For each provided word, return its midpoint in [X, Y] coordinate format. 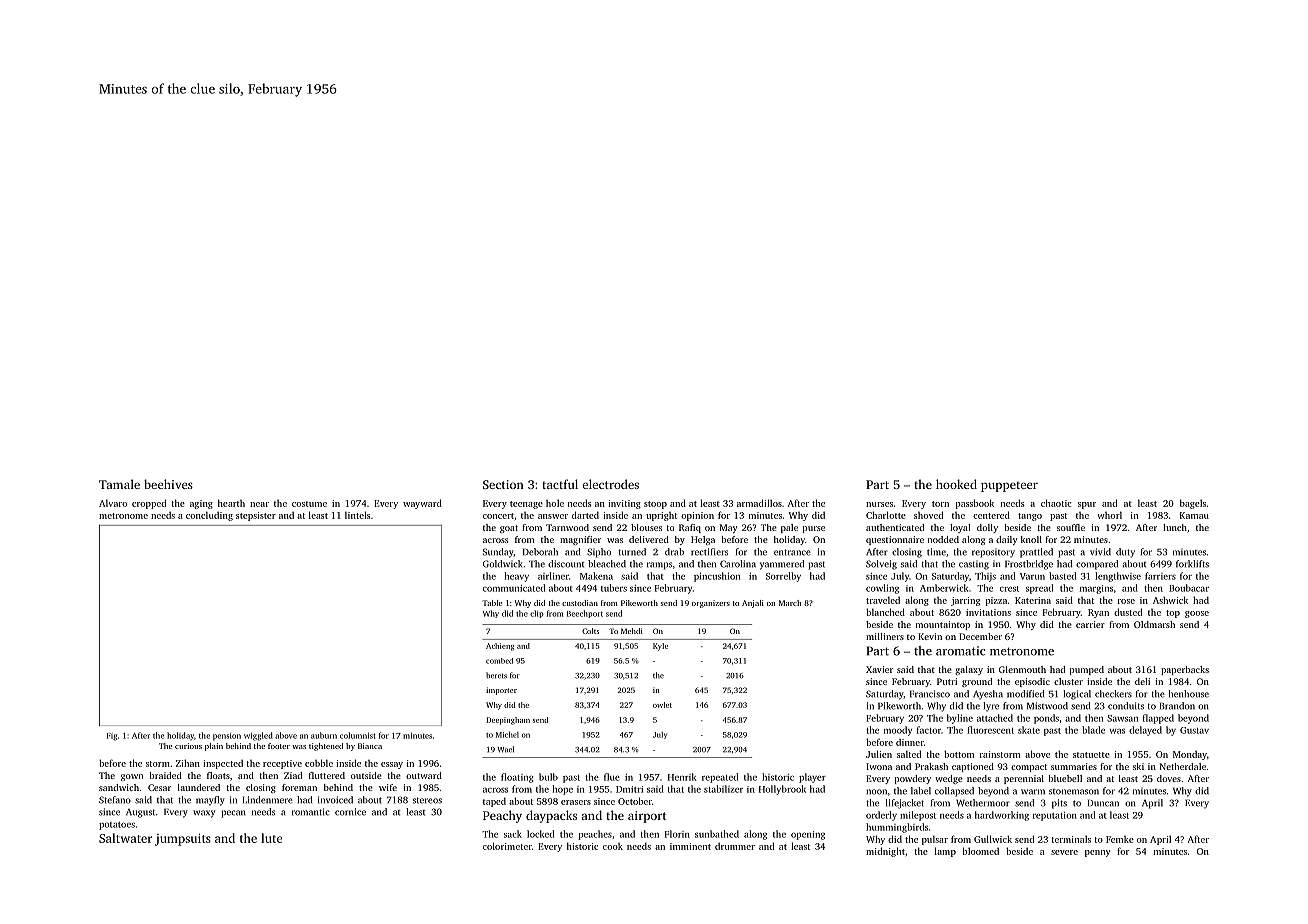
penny [1097, 853]
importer [501, 691]
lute [271, 838]
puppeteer [1009, 486]
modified [1025, 694]
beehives [168, 484]
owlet [662, 705]
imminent [690, 846]
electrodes [610, 484]
